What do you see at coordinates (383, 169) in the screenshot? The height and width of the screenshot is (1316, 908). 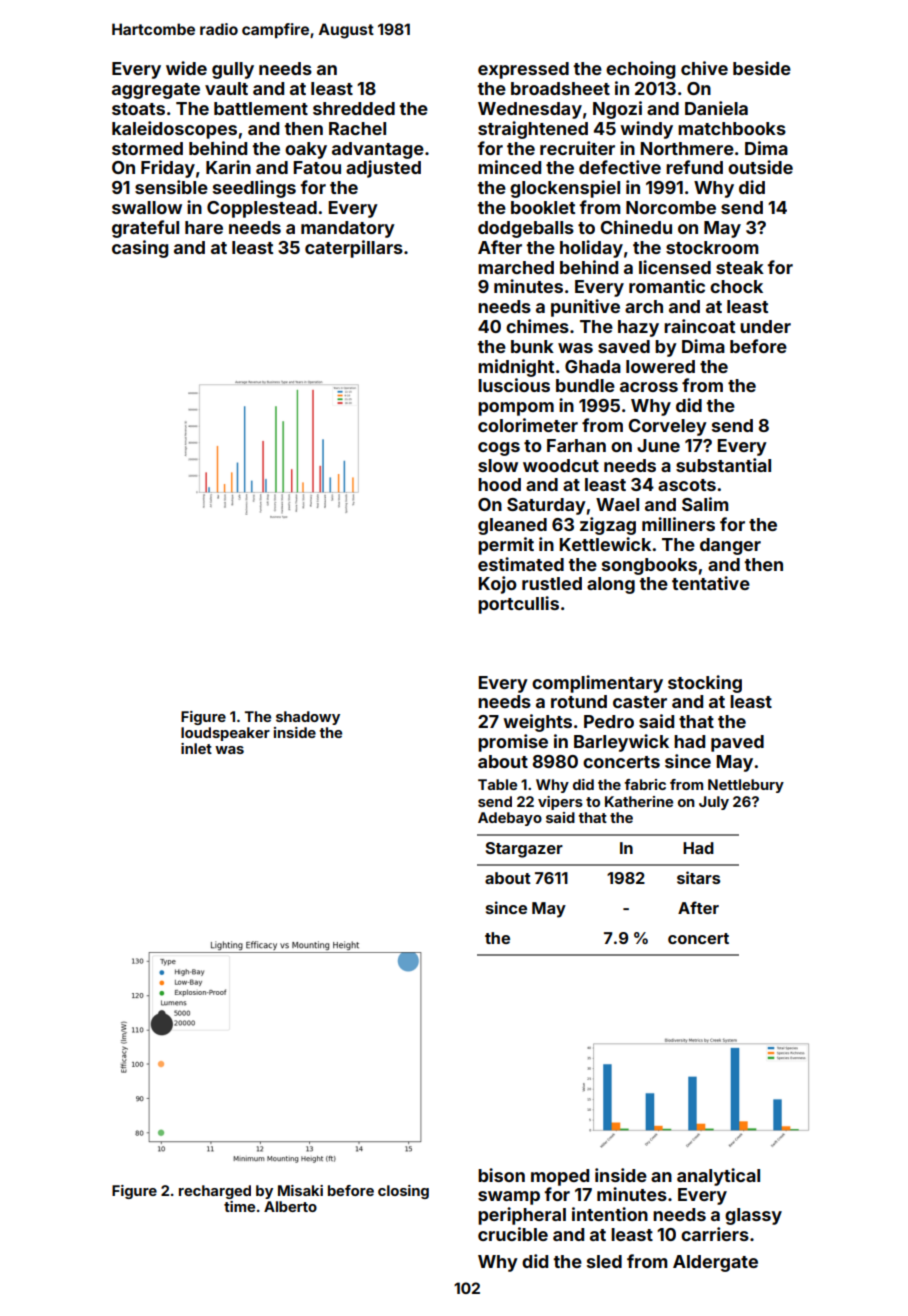 I see `adjusted` at bounding box center [383, 169].
